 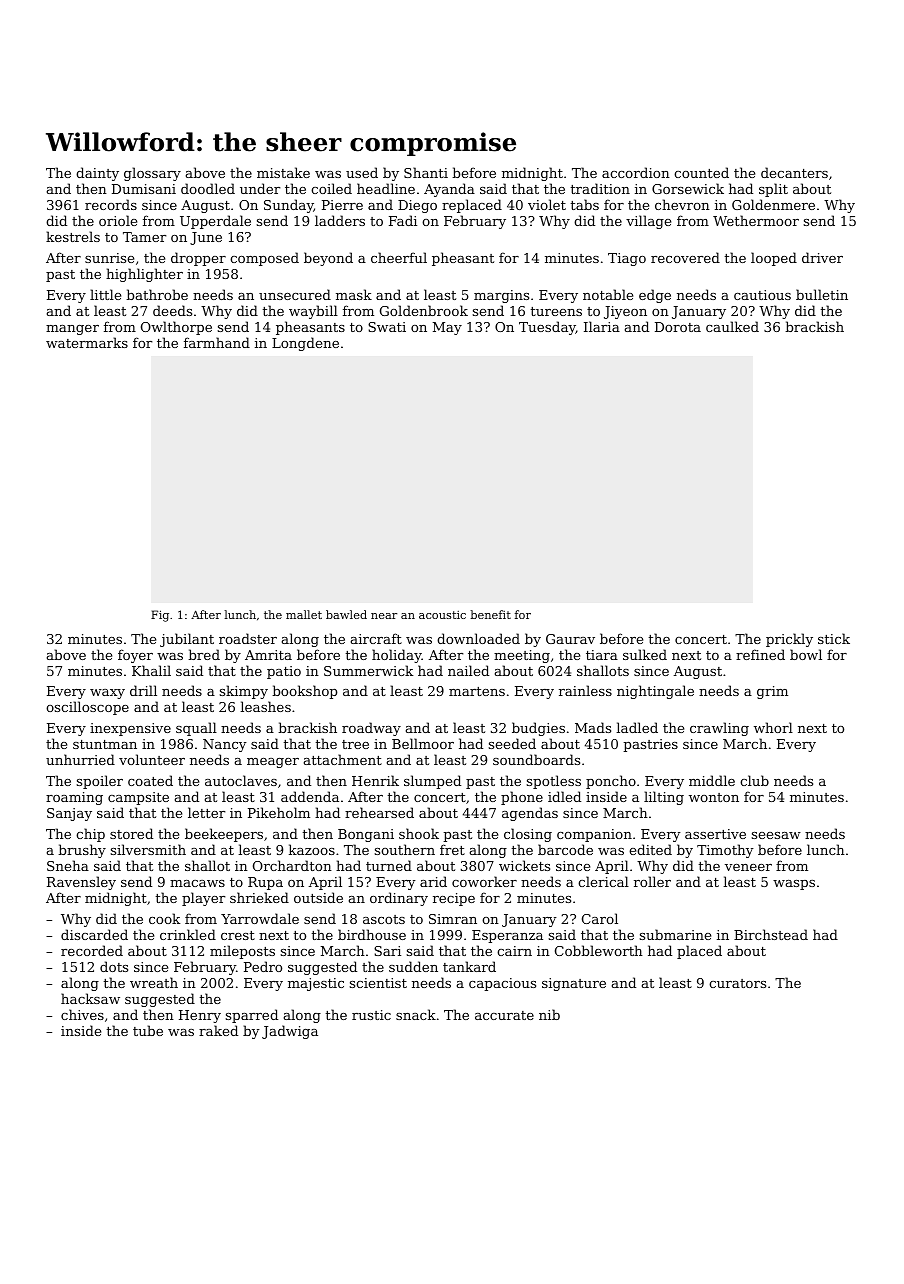 I want to click on soundboards, so click(x=536, y=759).
